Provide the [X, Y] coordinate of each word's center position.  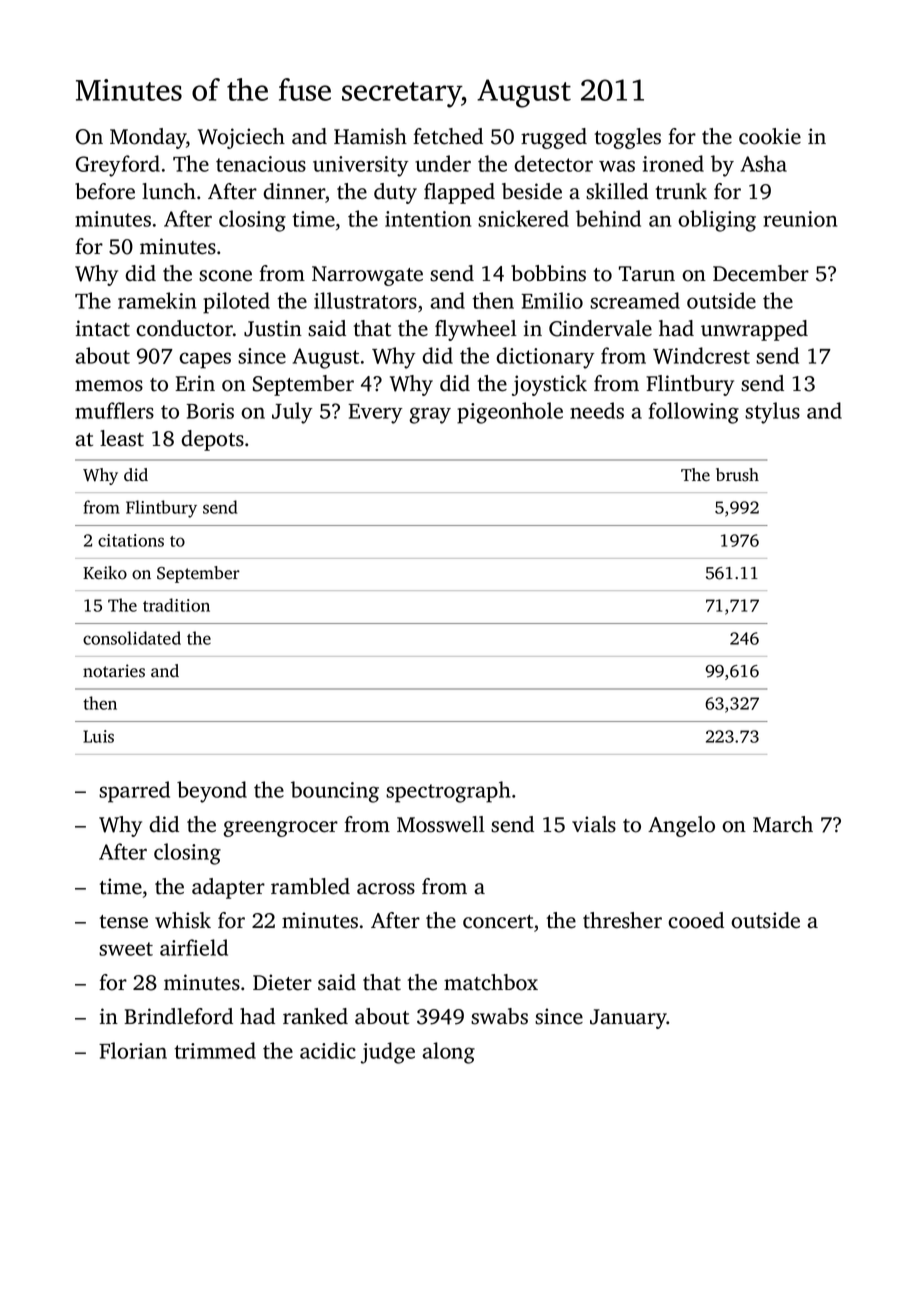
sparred [134, 792]
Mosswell [441, 824]
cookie [770, 136]
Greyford [118, 166]
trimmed [215, 1050]
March [783, 824]
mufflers [114, 410]
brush [737, 475]
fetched [448, 136]
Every [376, 414]
